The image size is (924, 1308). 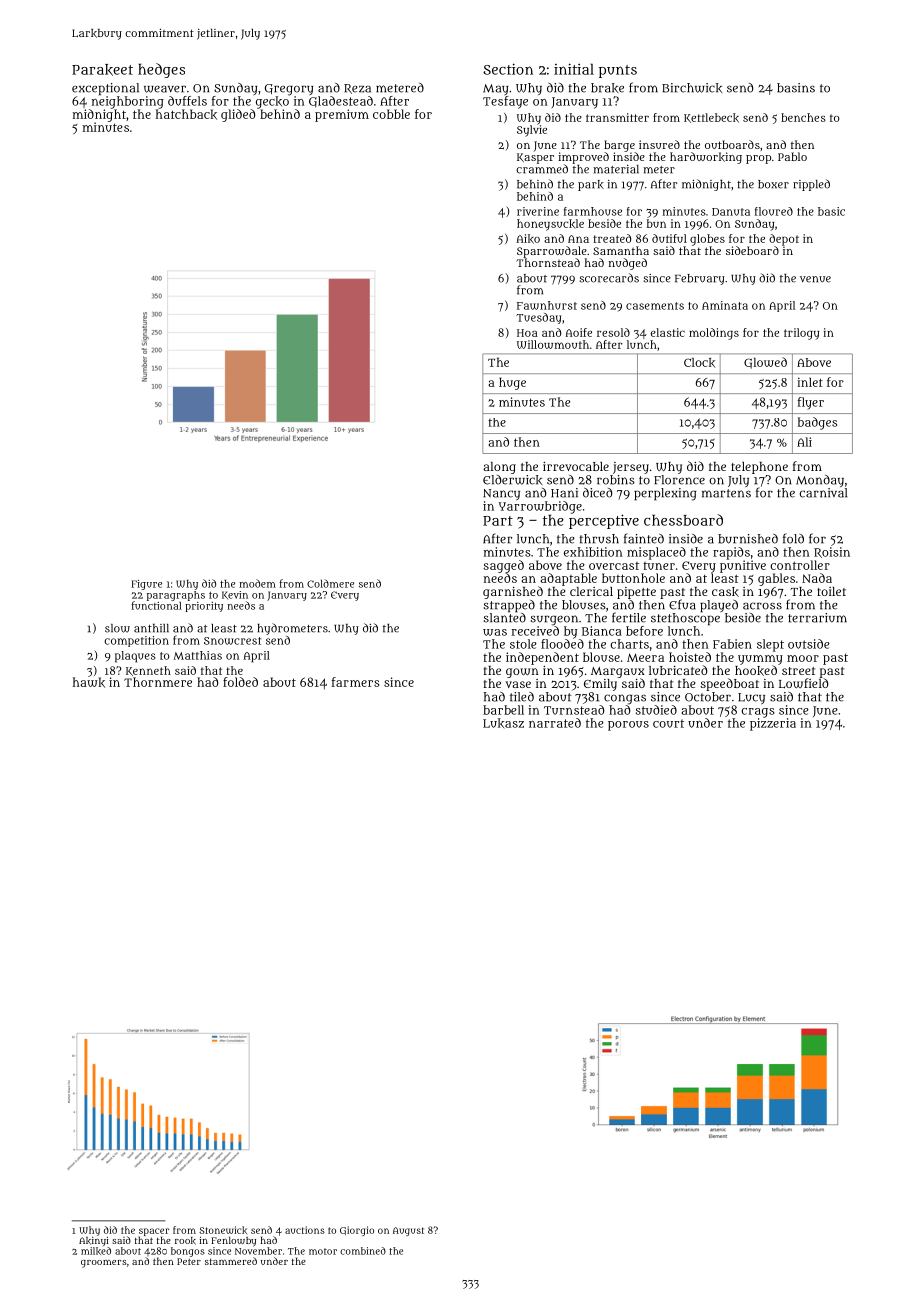 I want to click on modem, so click(x=257, y=583).
